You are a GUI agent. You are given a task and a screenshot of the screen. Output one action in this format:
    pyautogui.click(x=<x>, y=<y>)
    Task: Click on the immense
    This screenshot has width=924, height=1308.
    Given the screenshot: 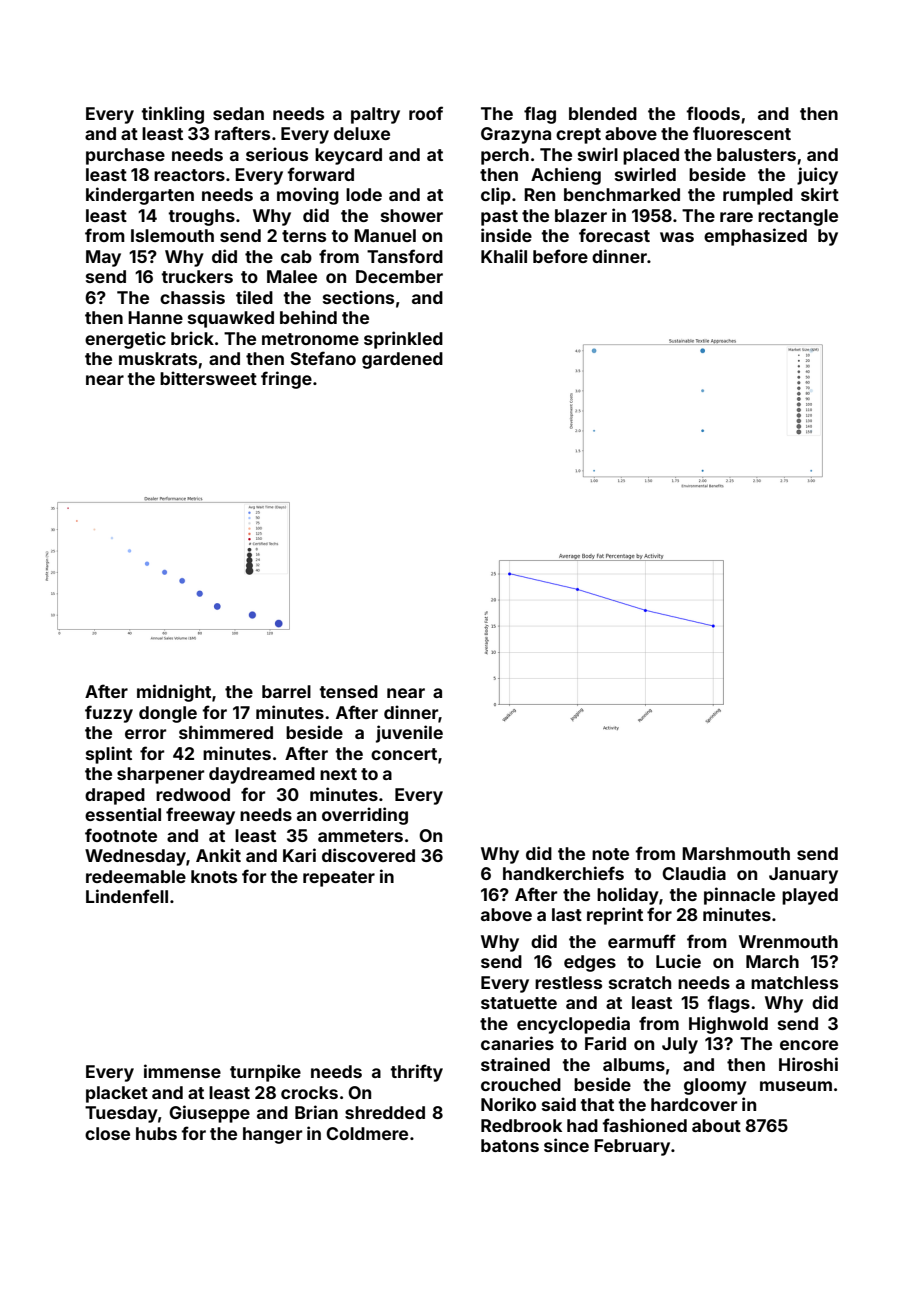 What is the action you would take?
    pyautogui.click(x=182, y=1071)
